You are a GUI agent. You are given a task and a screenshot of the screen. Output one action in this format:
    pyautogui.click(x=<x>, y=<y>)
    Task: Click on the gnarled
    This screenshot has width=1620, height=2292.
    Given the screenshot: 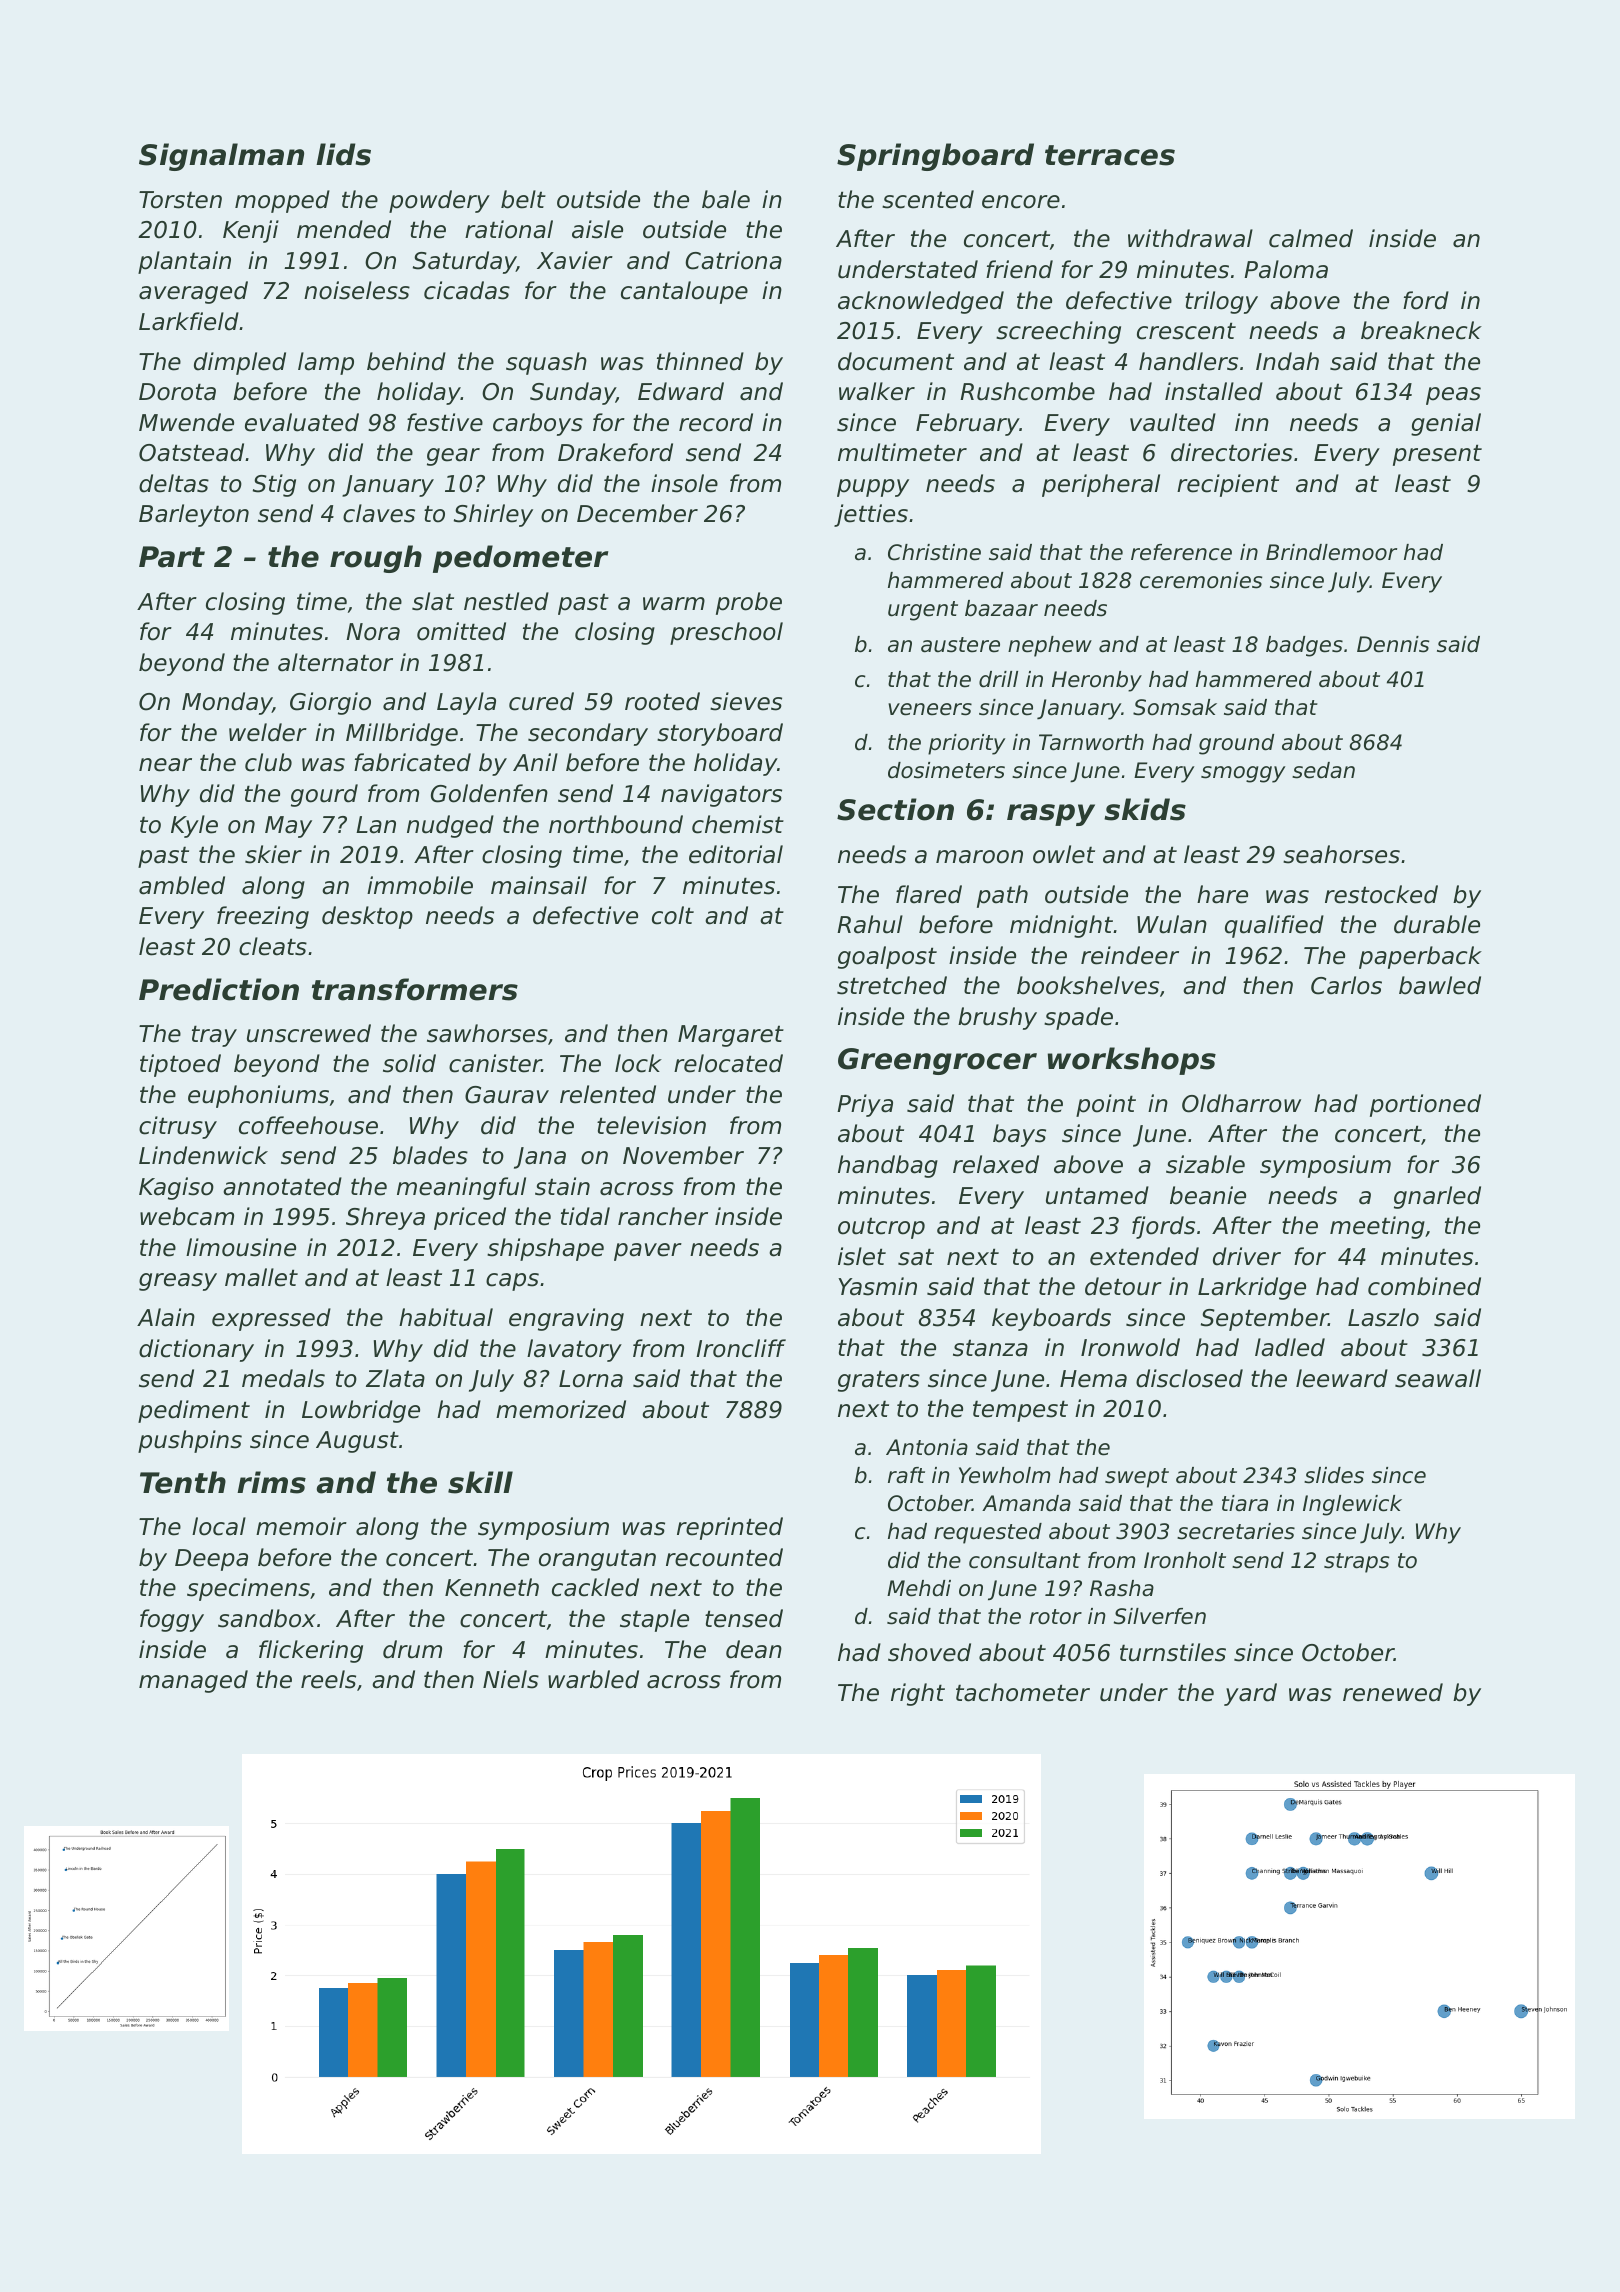 What is the action you would take?
    pyautogui.click(x=1437, y=1197)
